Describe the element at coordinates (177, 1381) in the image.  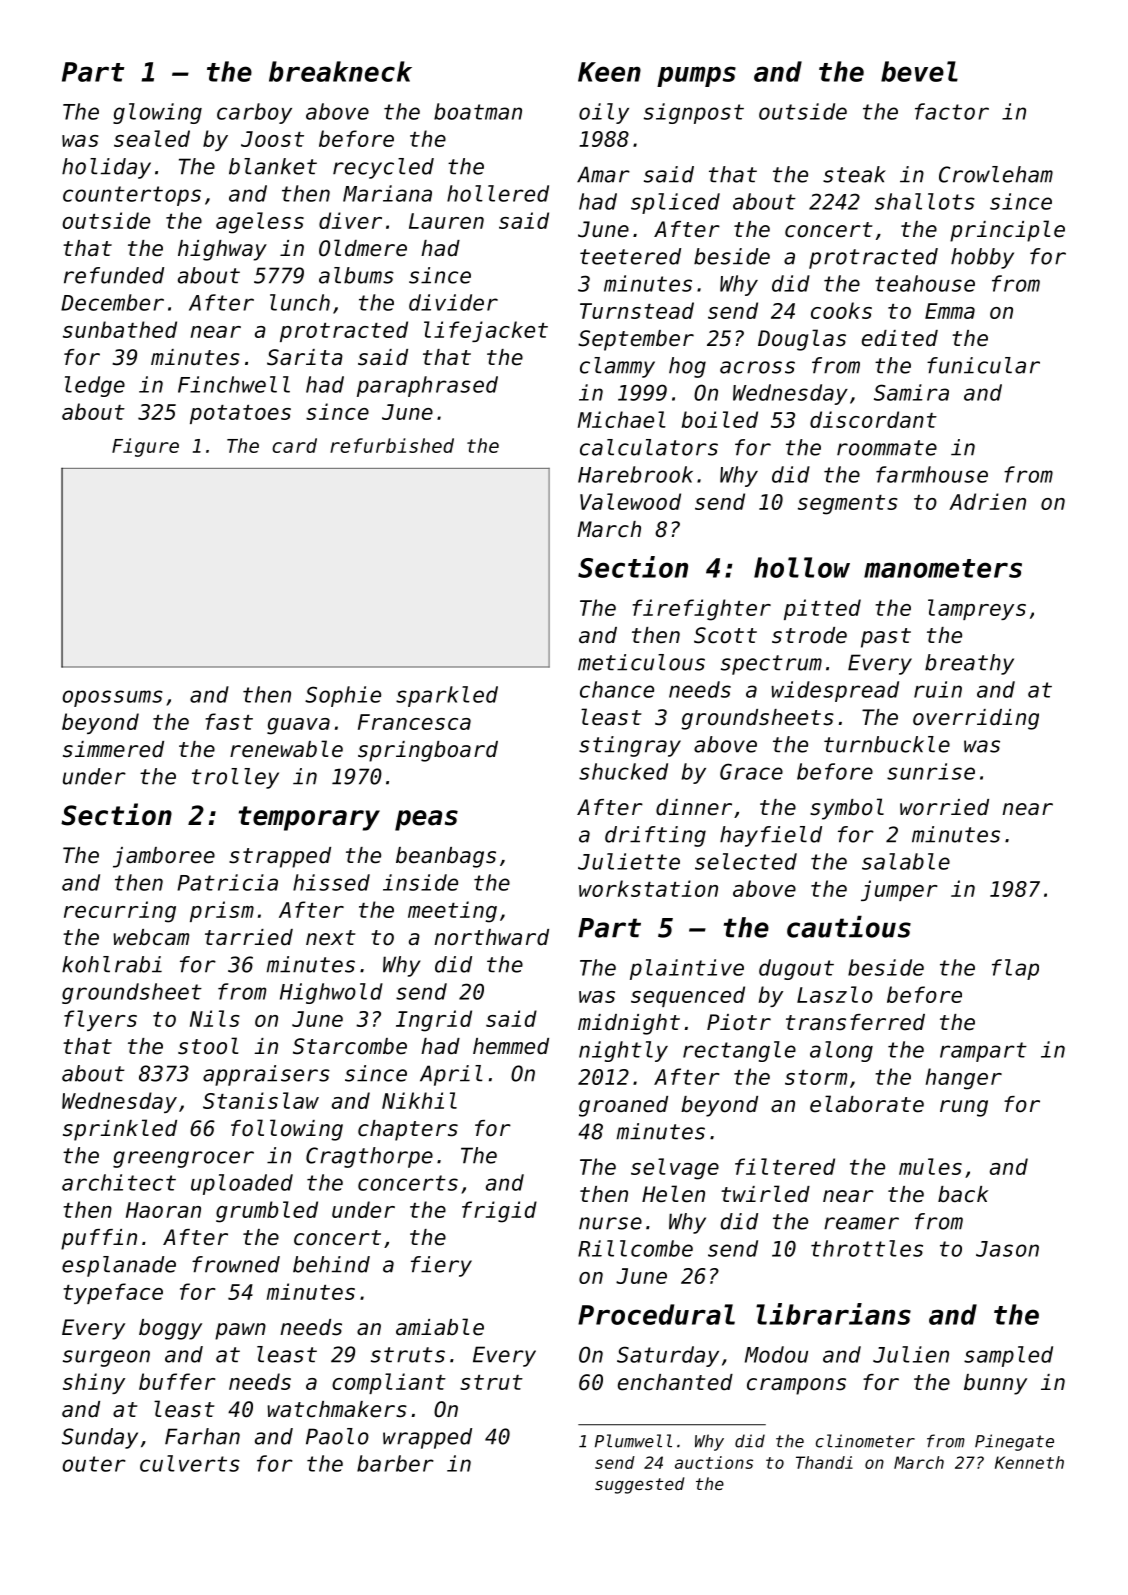
I see `buffer` at that location.
